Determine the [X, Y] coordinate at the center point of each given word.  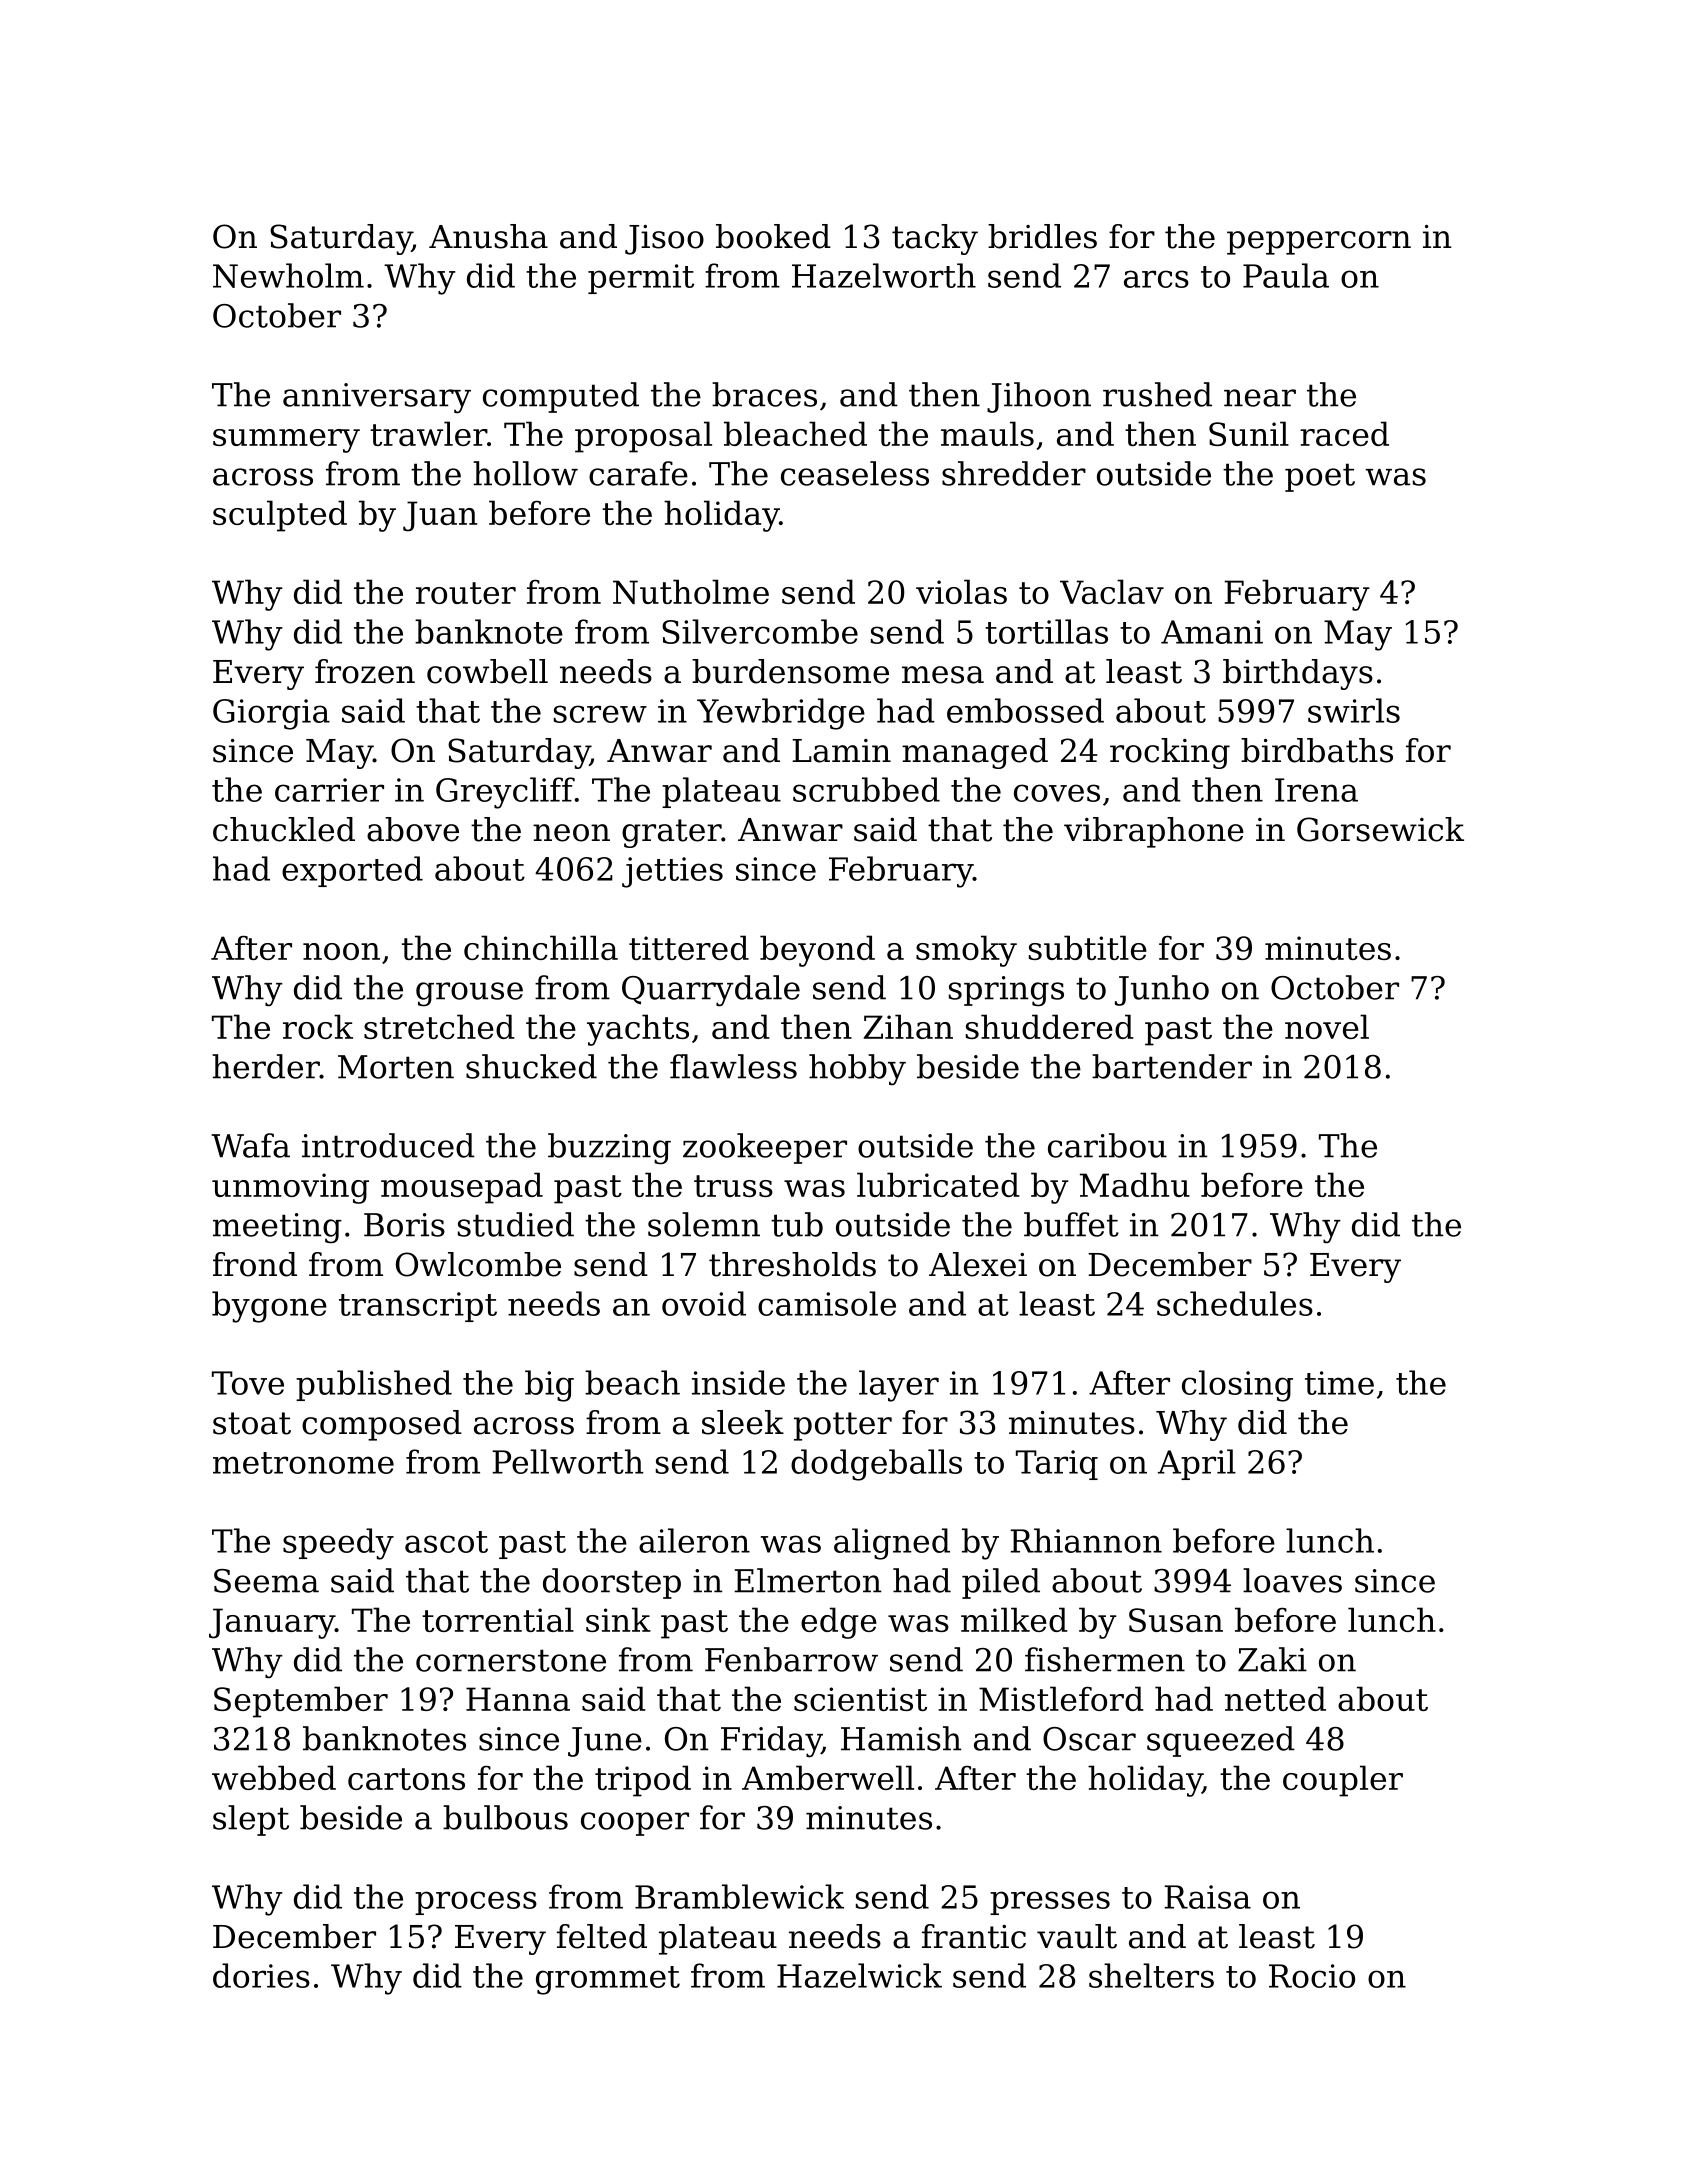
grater [671, 833]
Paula [1286, 275]
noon [341, 951]
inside [738, 1382]
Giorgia [271, 714]
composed [382, 1425]
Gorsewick [1380, 829]
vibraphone [1154, 832]
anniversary [377, 398]
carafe [638, 473]
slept [251, 1820]
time [1339, 1383]
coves [1057, 793]
